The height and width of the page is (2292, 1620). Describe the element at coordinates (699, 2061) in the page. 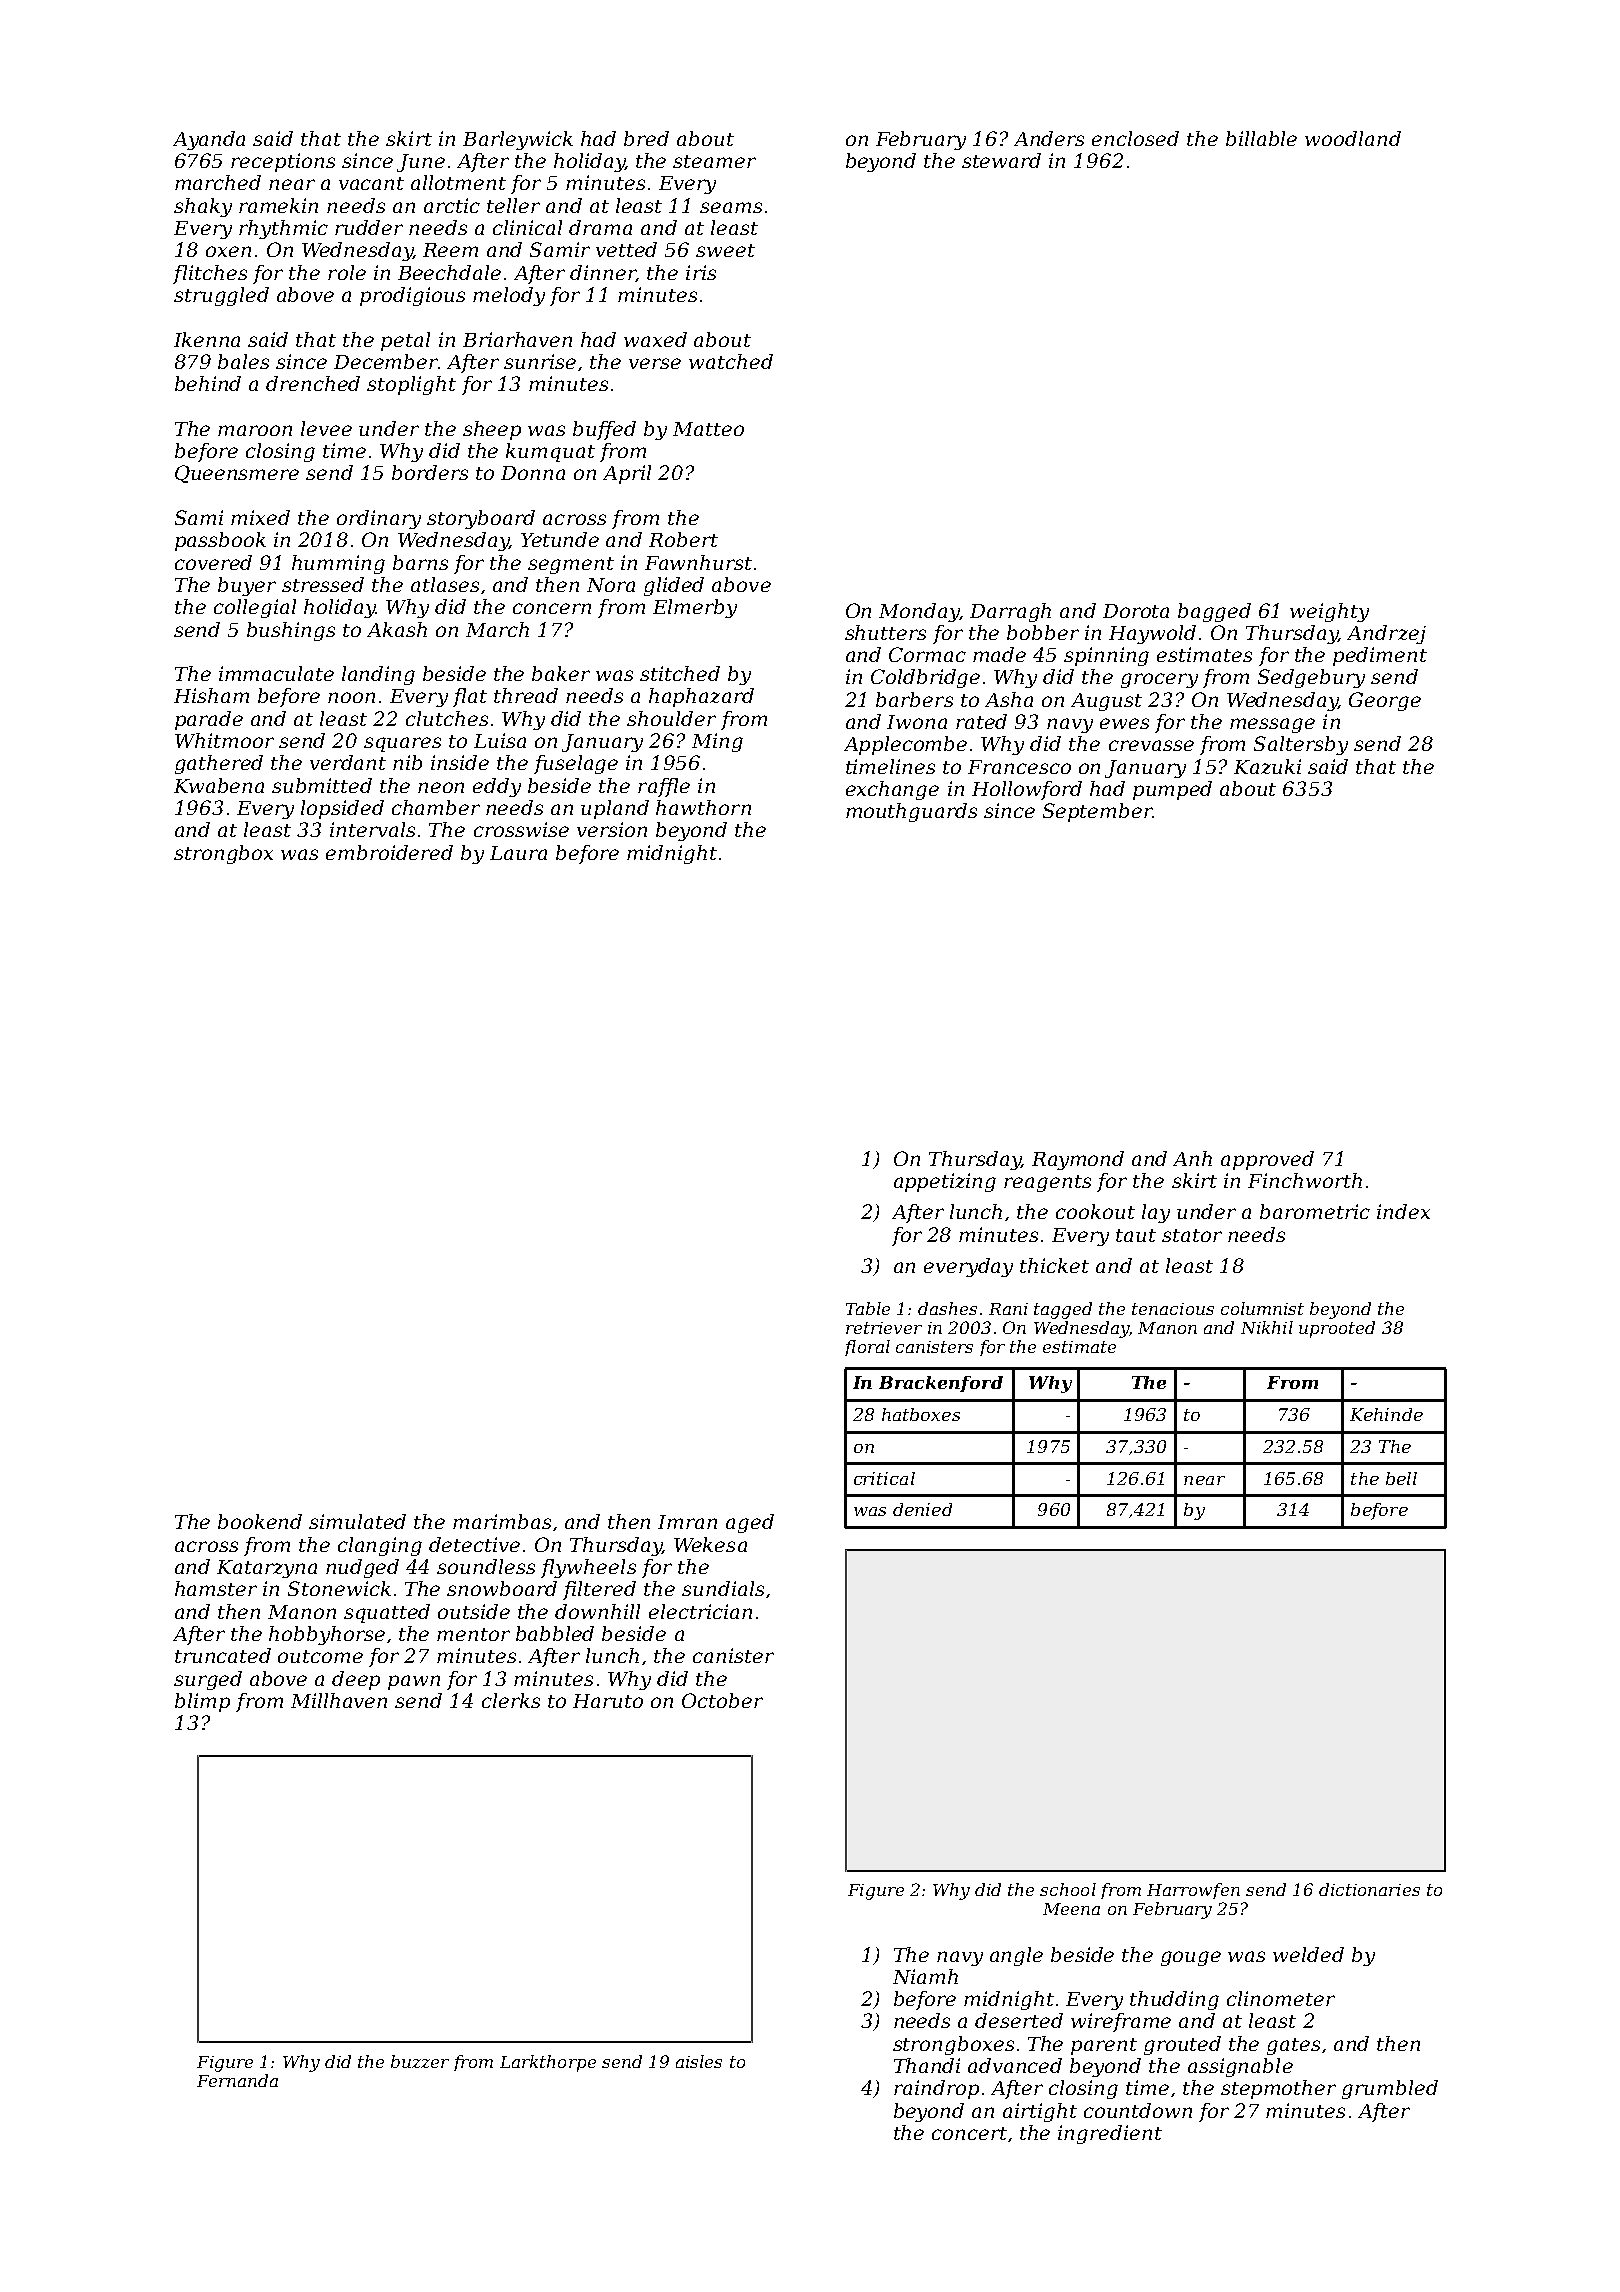

I see `aisles` at that location.
